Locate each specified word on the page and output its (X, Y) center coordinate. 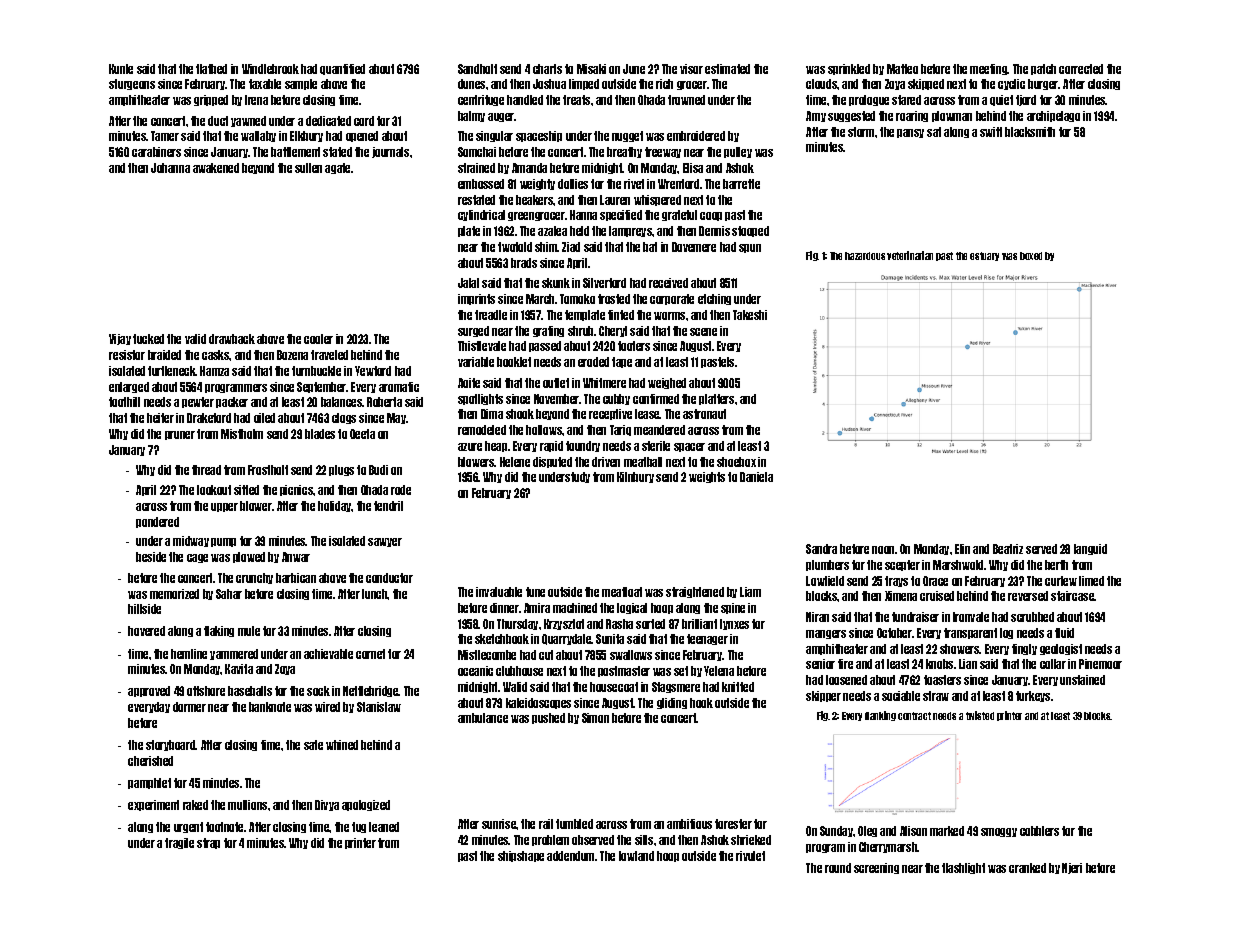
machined (575, 608)
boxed (1031, 256)
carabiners (156, 152)
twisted (980, 715)
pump (223, 542)
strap (208, 843)
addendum (570, 856)
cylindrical (481, 215)
